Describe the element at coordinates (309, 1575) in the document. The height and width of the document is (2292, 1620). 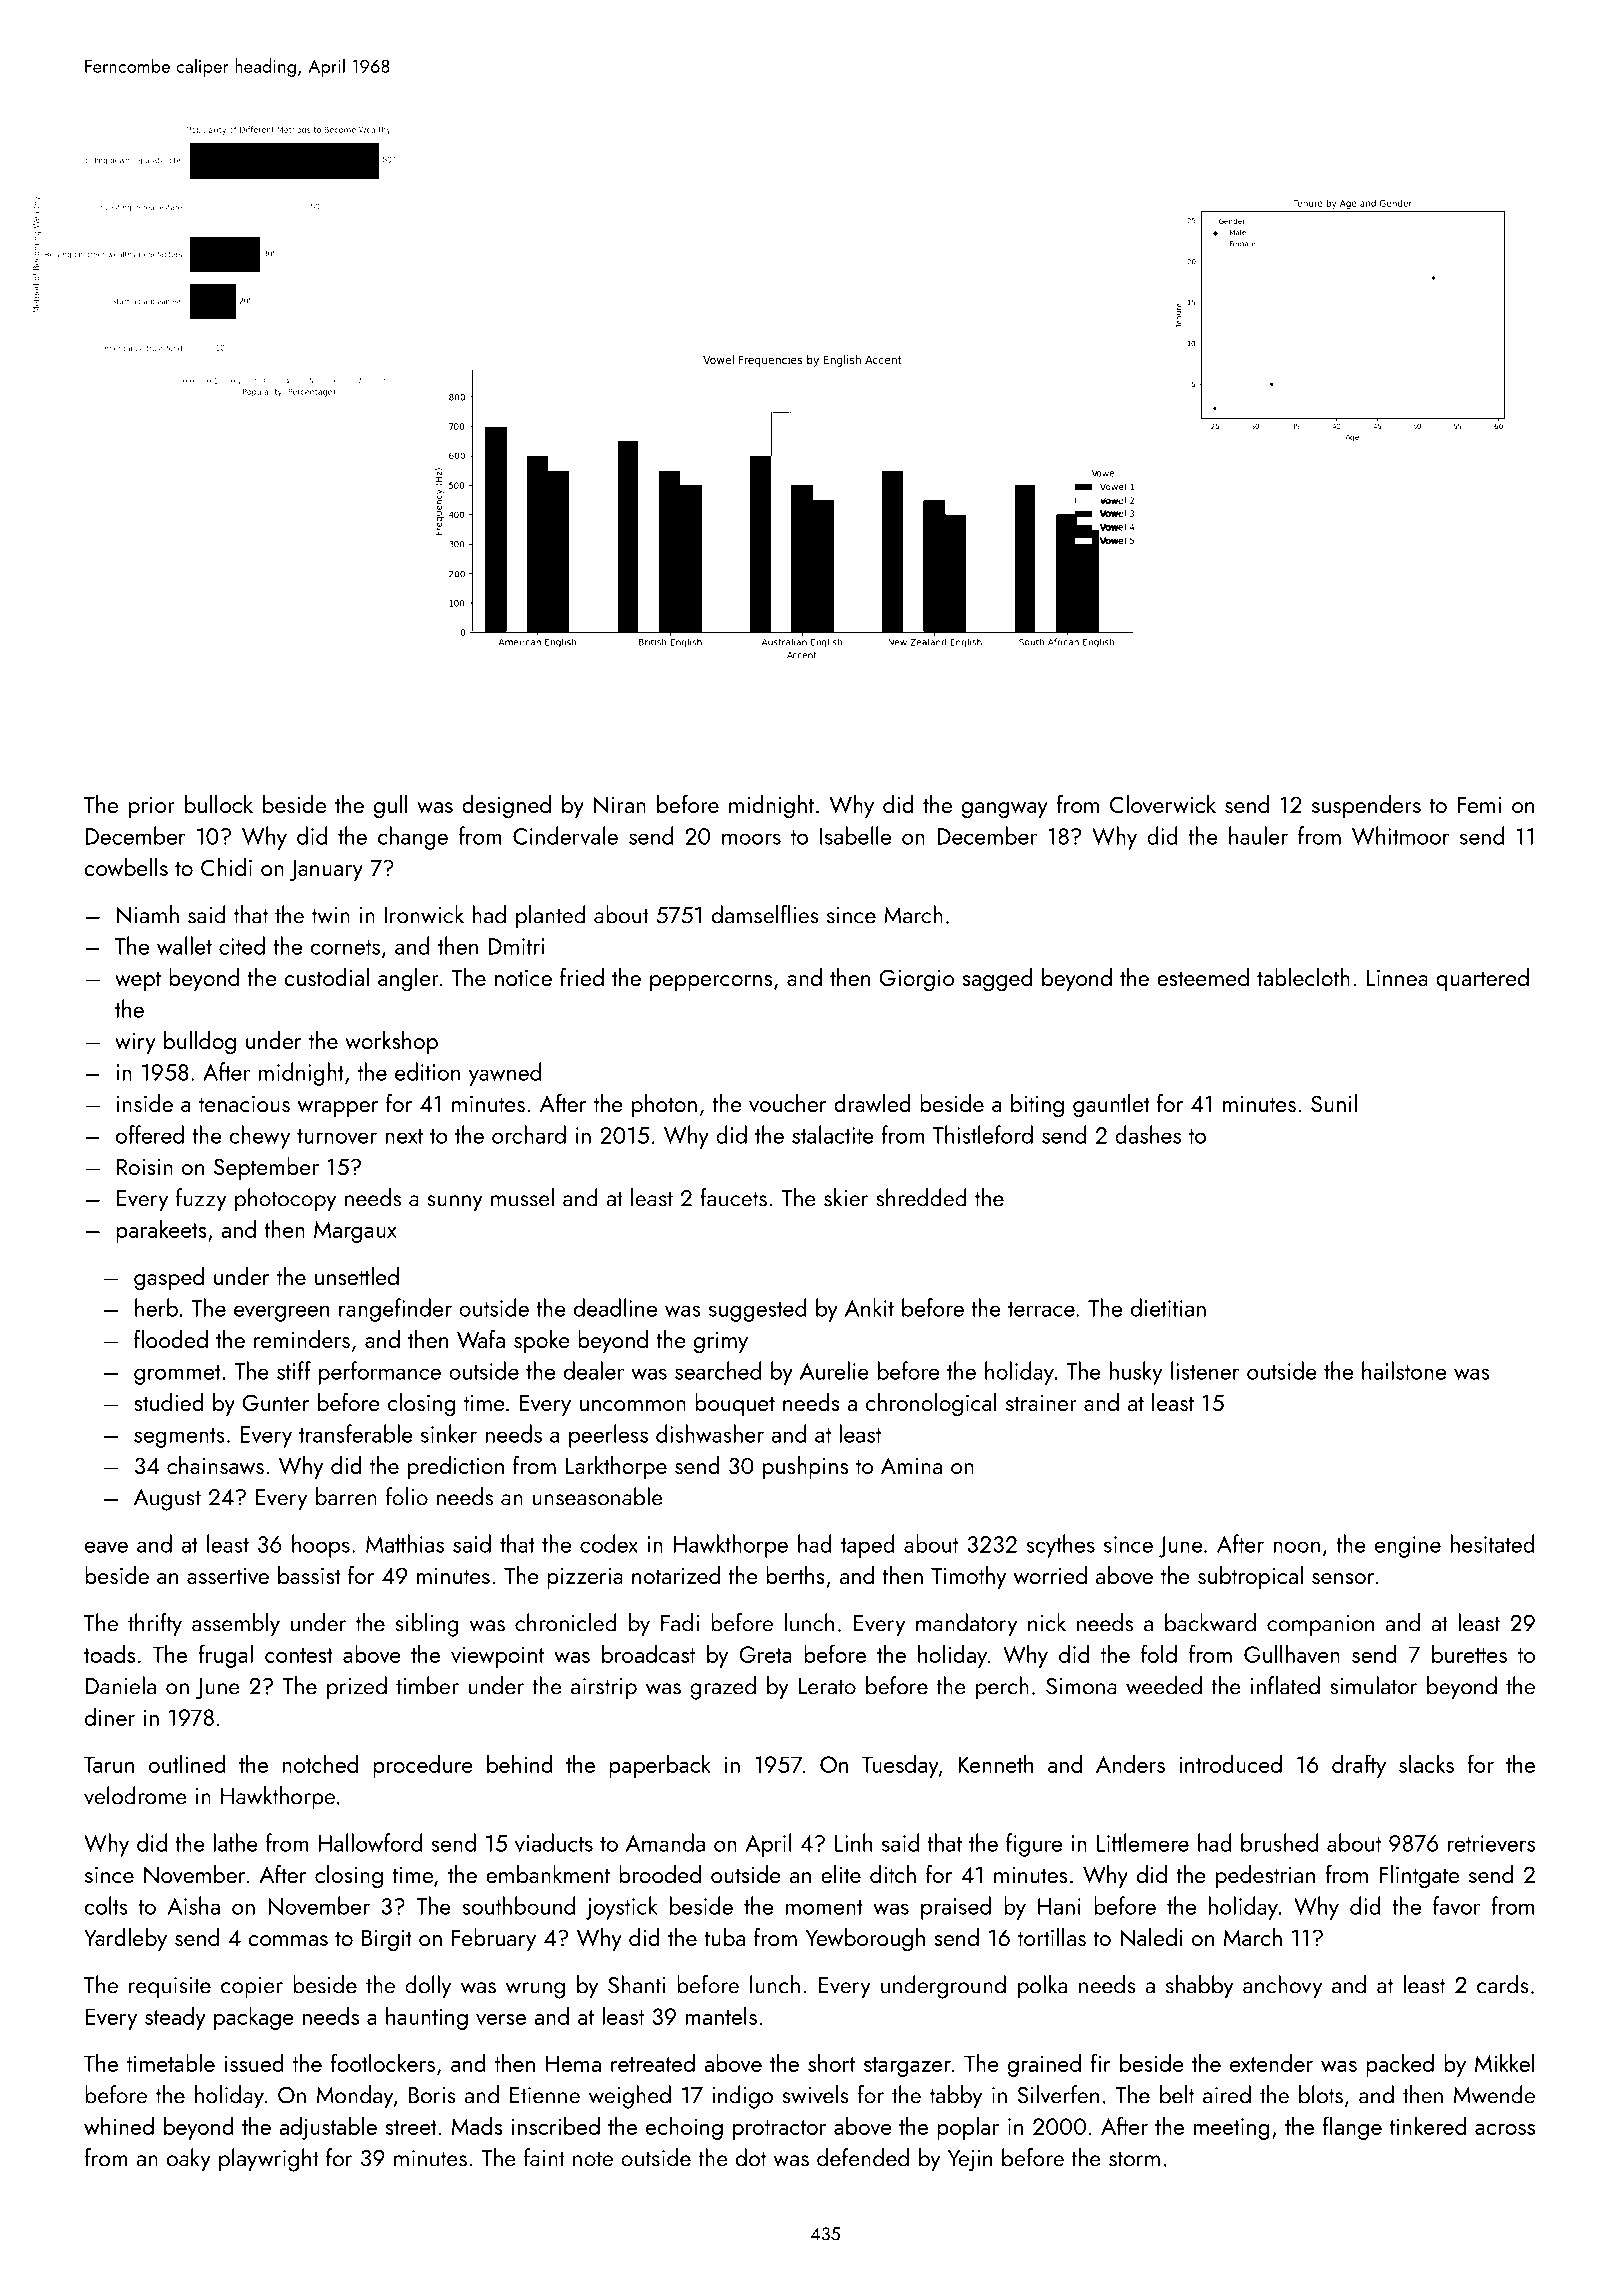
I see `bassist` at that location.
